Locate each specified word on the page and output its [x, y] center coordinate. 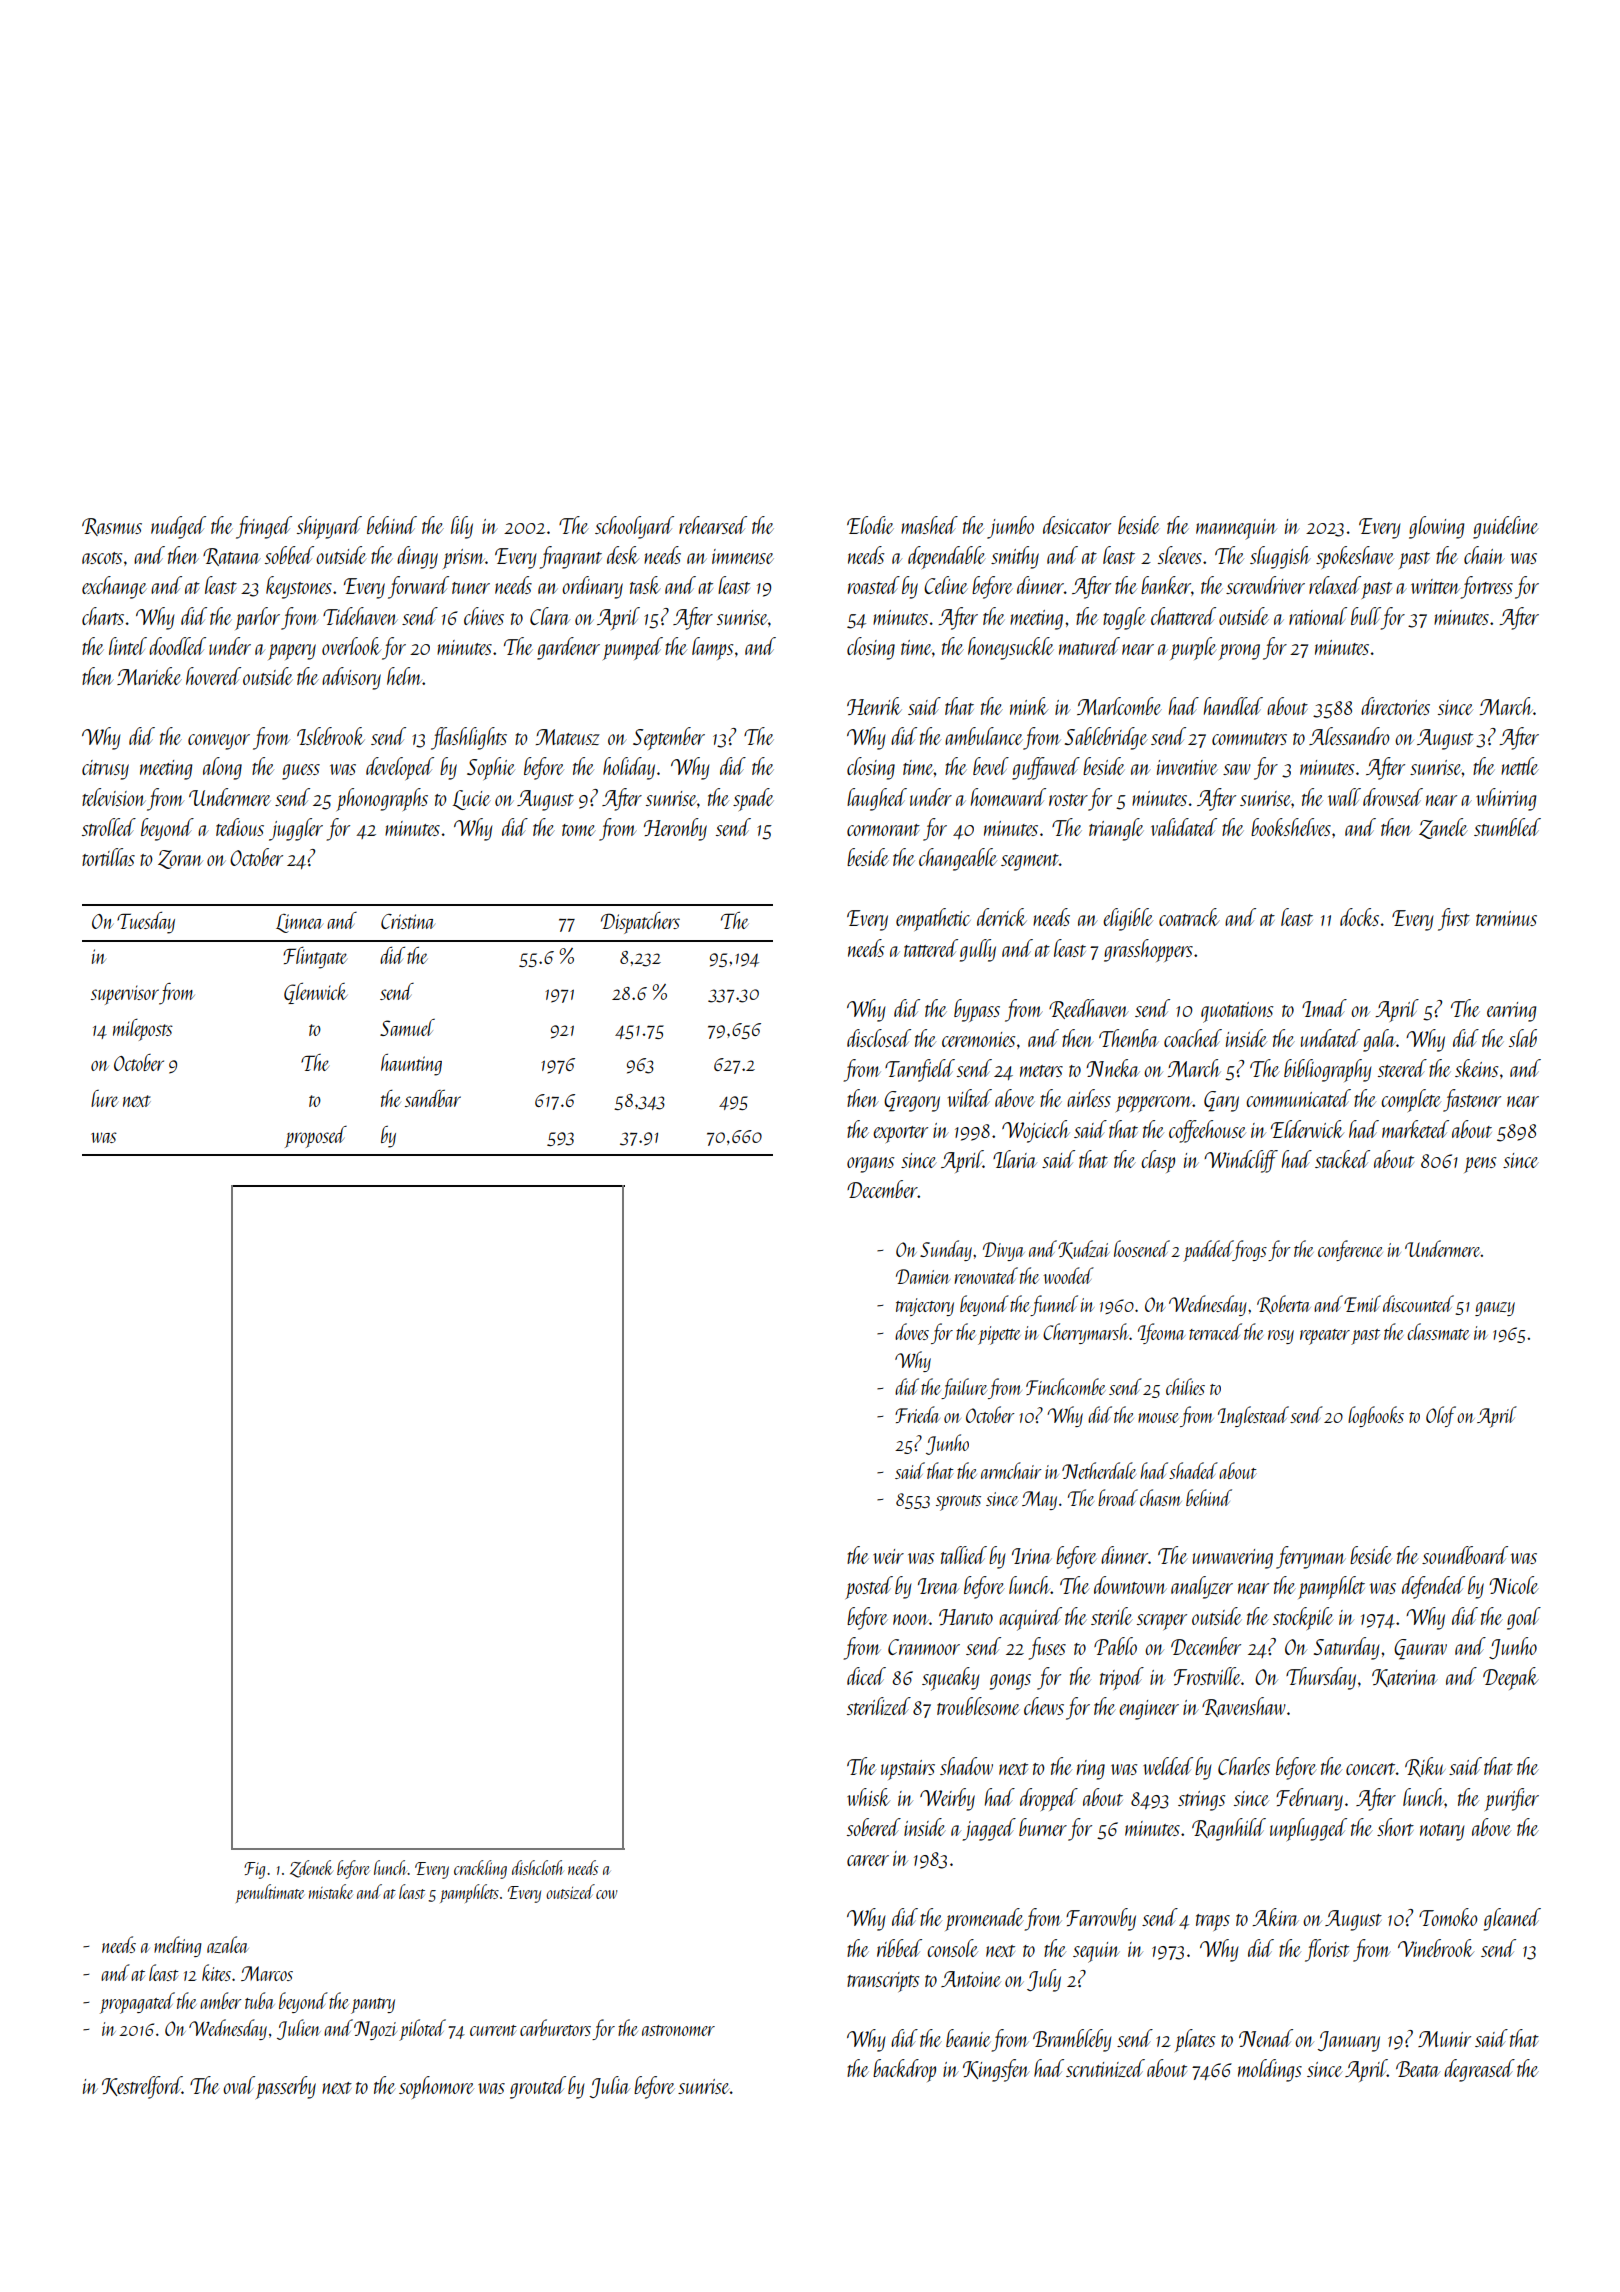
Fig [254, 1870]
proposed [316, 1137]
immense [743, 556]
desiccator [1077, 525]
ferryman [1311, 1557]
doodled [177, 646]
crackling [480, 1869]
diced [866, 1676]
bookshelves [1291, 827]
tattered [931, 948]
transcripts [883, 1982]
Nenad [1266, 2038]
